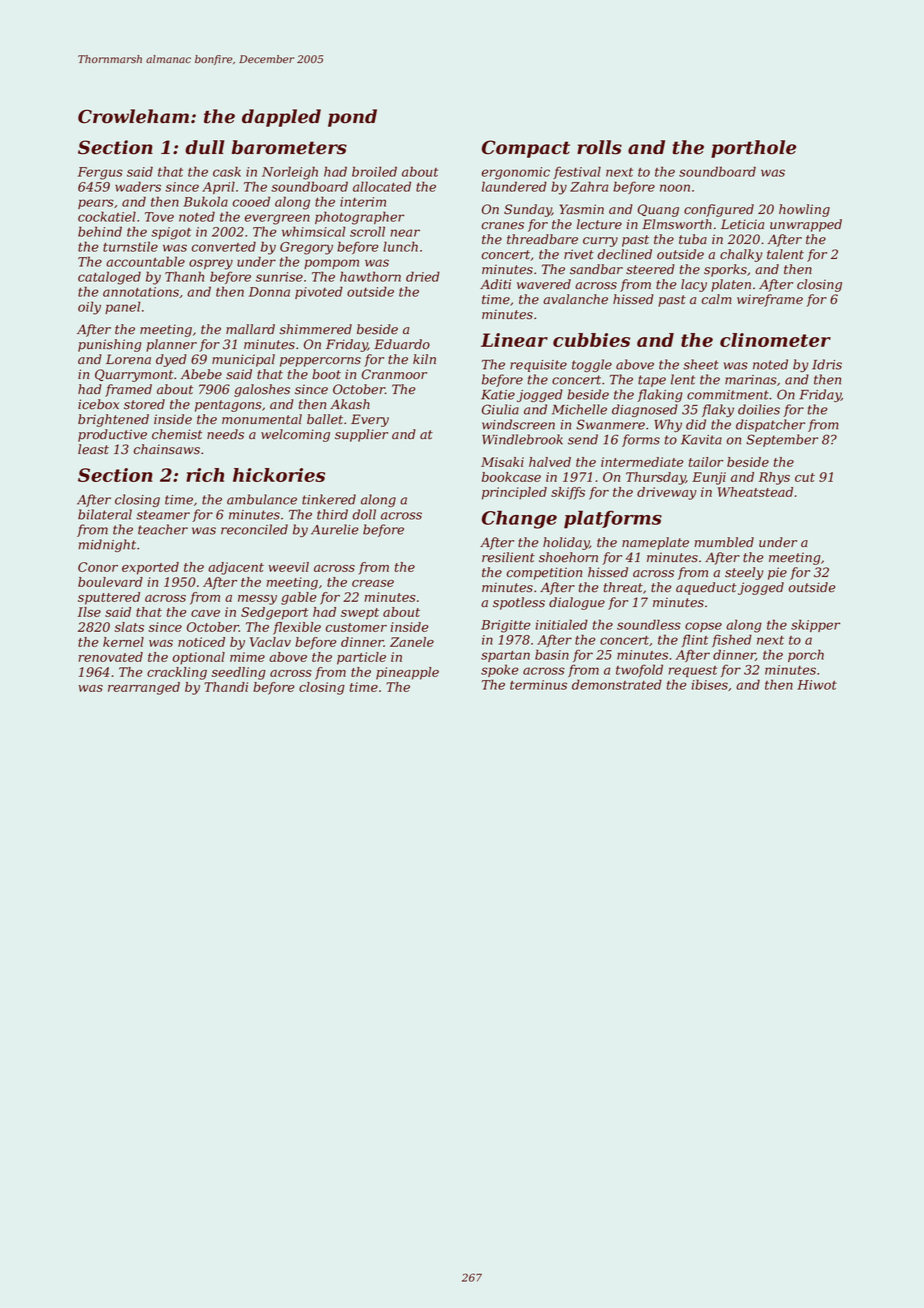 The height and width of the page is (1308, 924). I want to click on resilient, so click(508, 557).
